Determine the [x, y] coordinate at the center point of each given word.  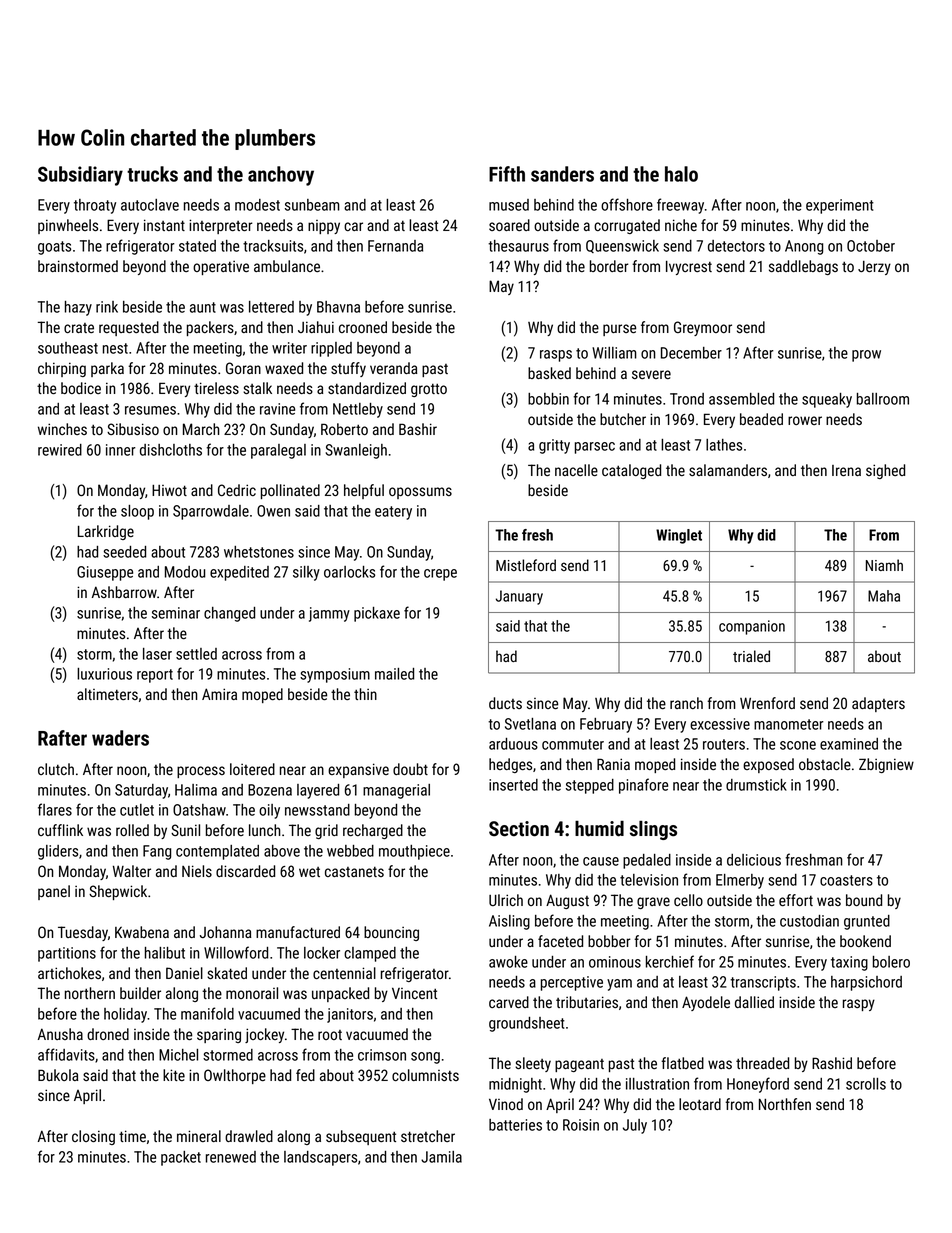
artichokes [69, 973]
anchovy [281, 176]
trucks [152, 174]
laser [157, 654]
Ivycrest [689, 268]
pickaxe [377, 614]
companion [752, 627]
